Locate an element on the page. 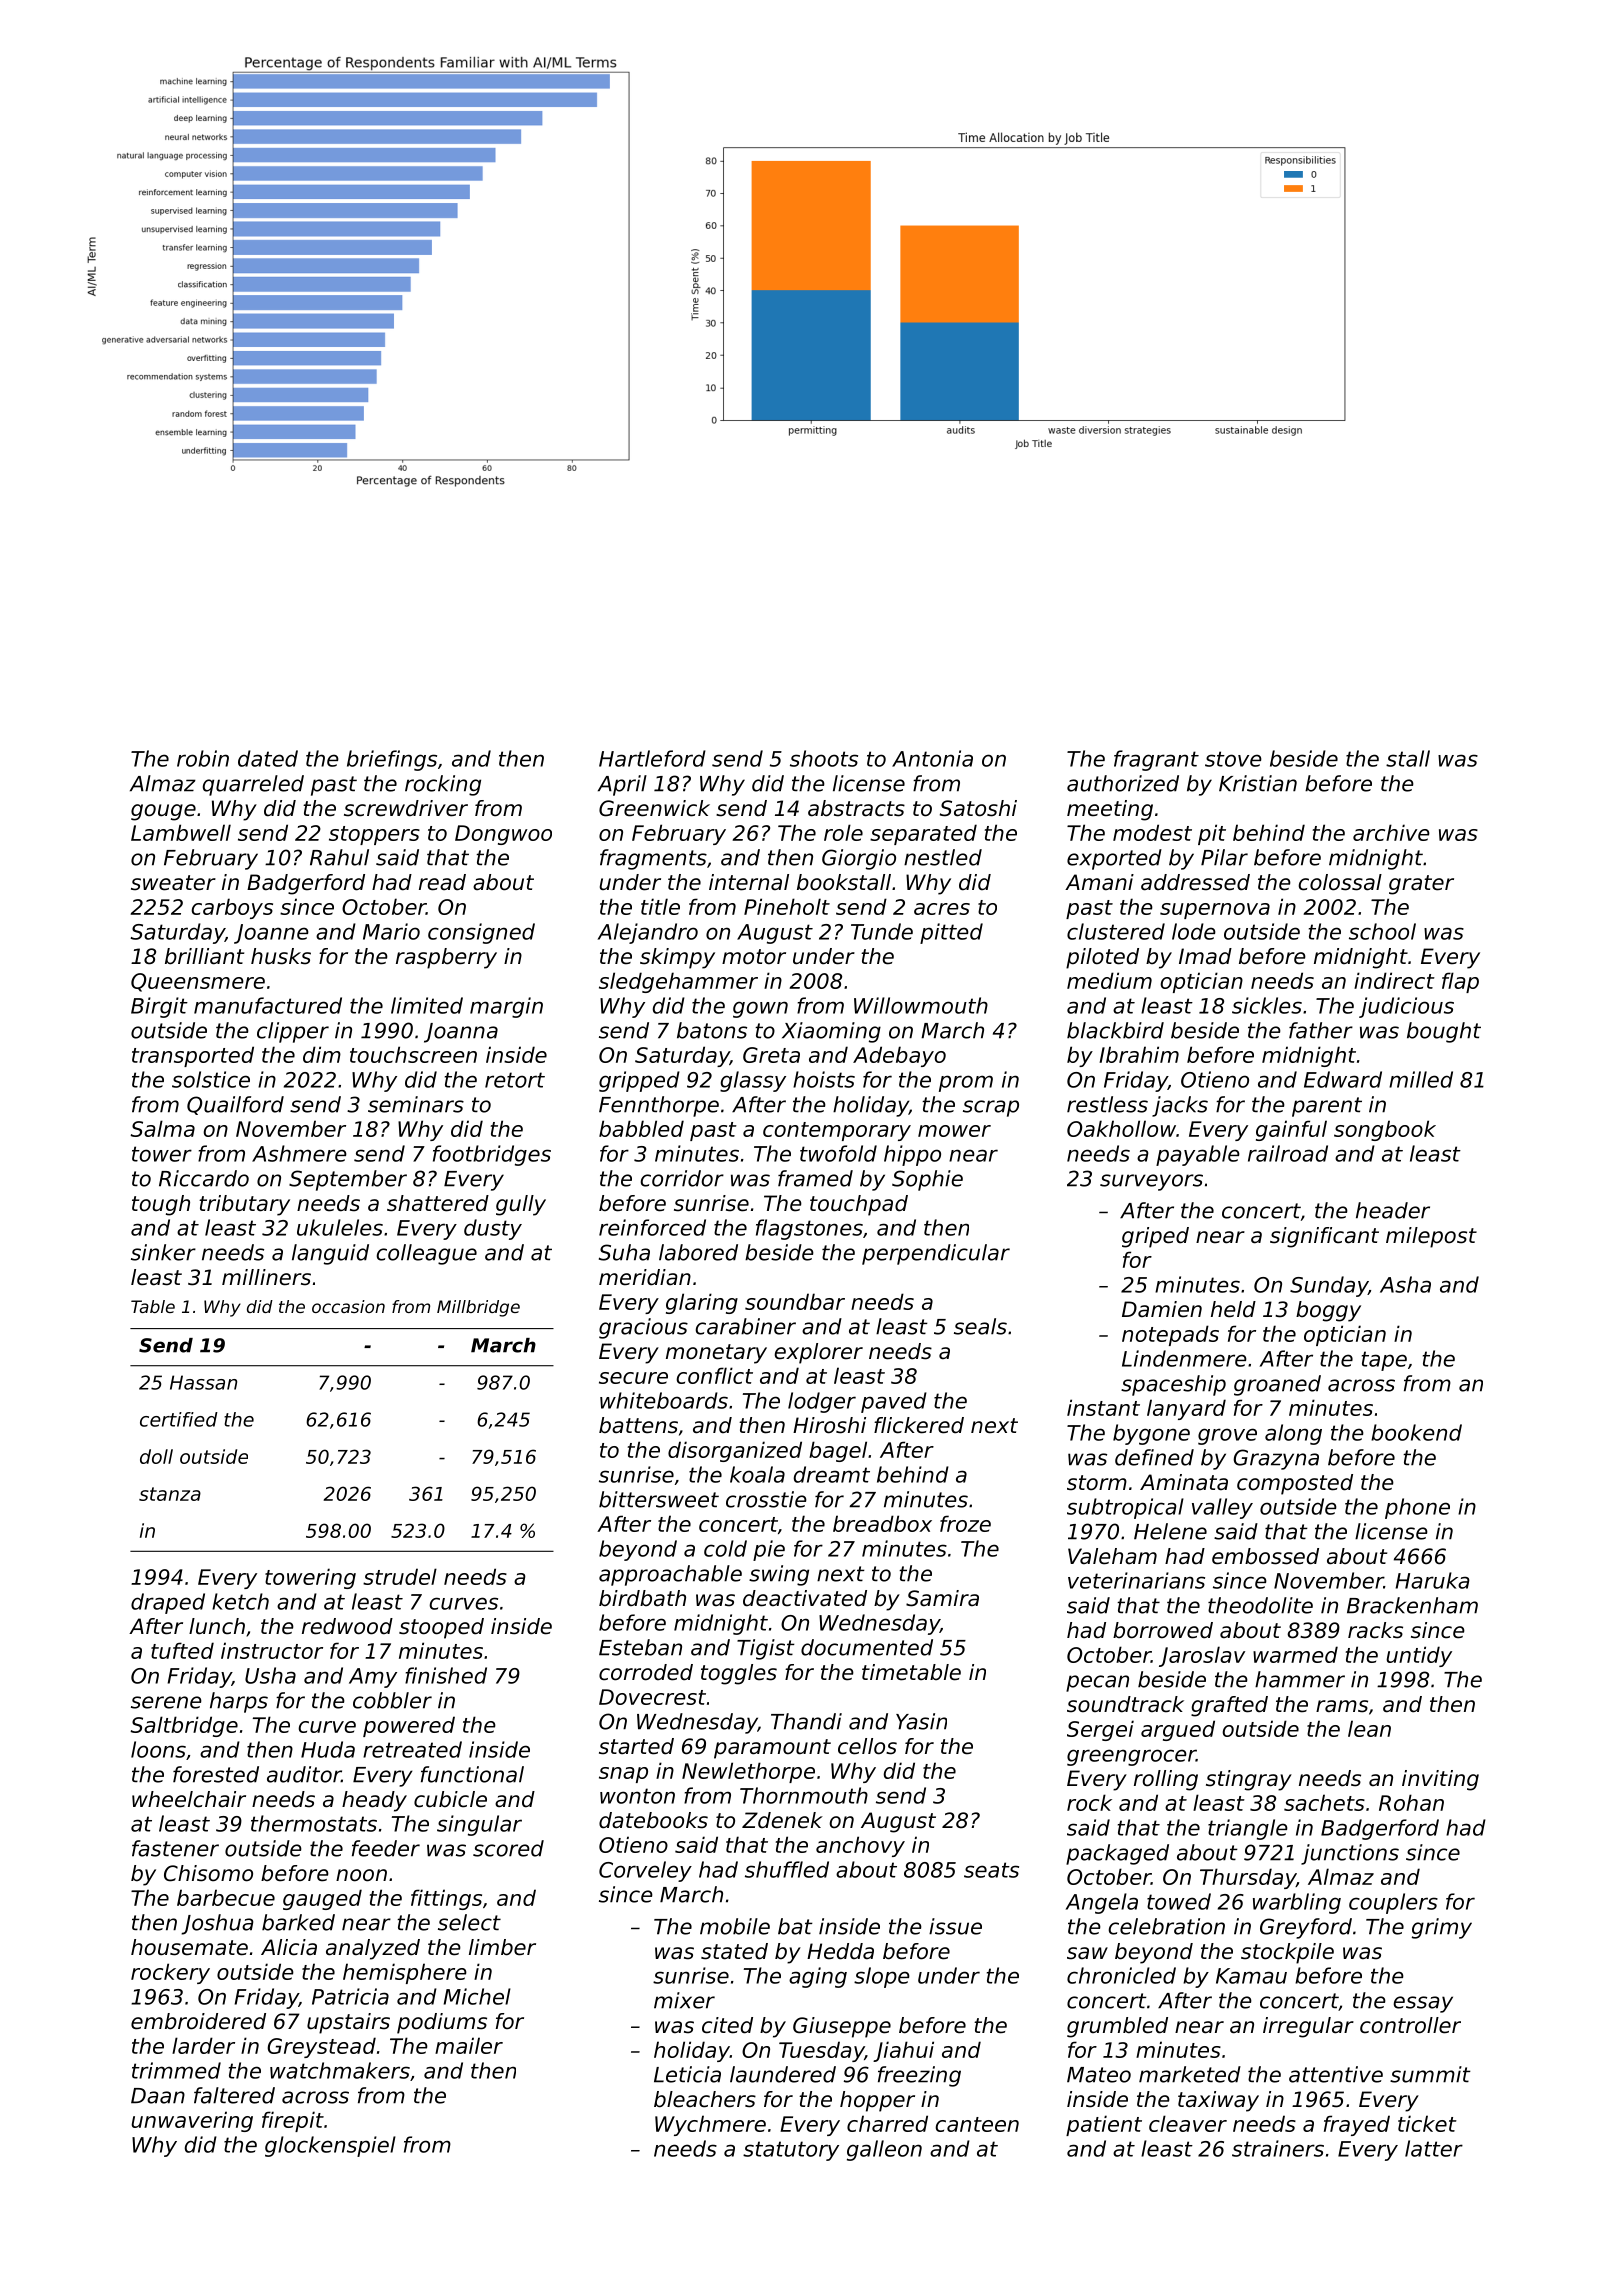 The width and height of the document is (1620, 2292). flickered is located at coordinates (919, 1425).
